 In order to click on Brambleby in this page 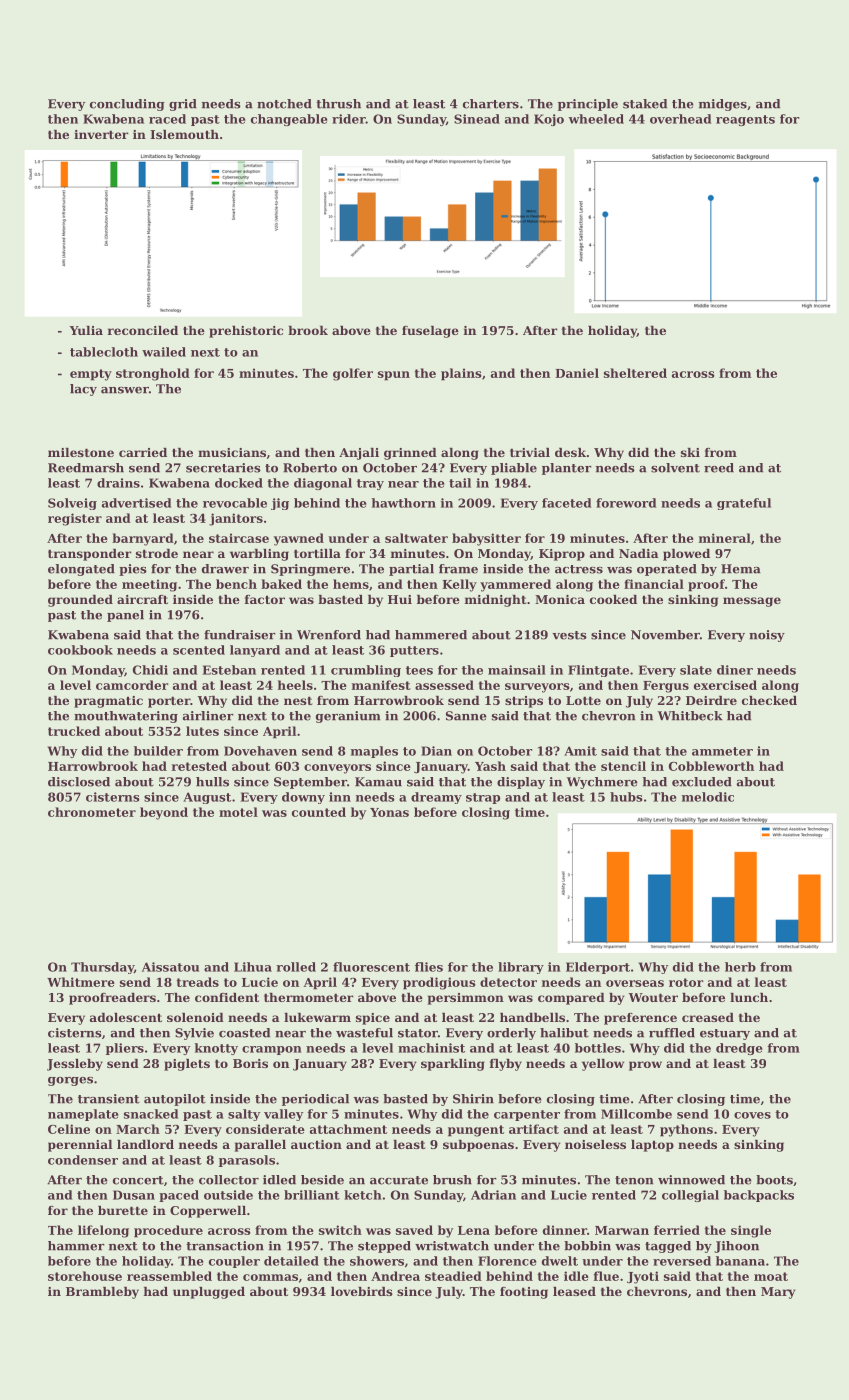, I will do `click(102, 1293)`.
